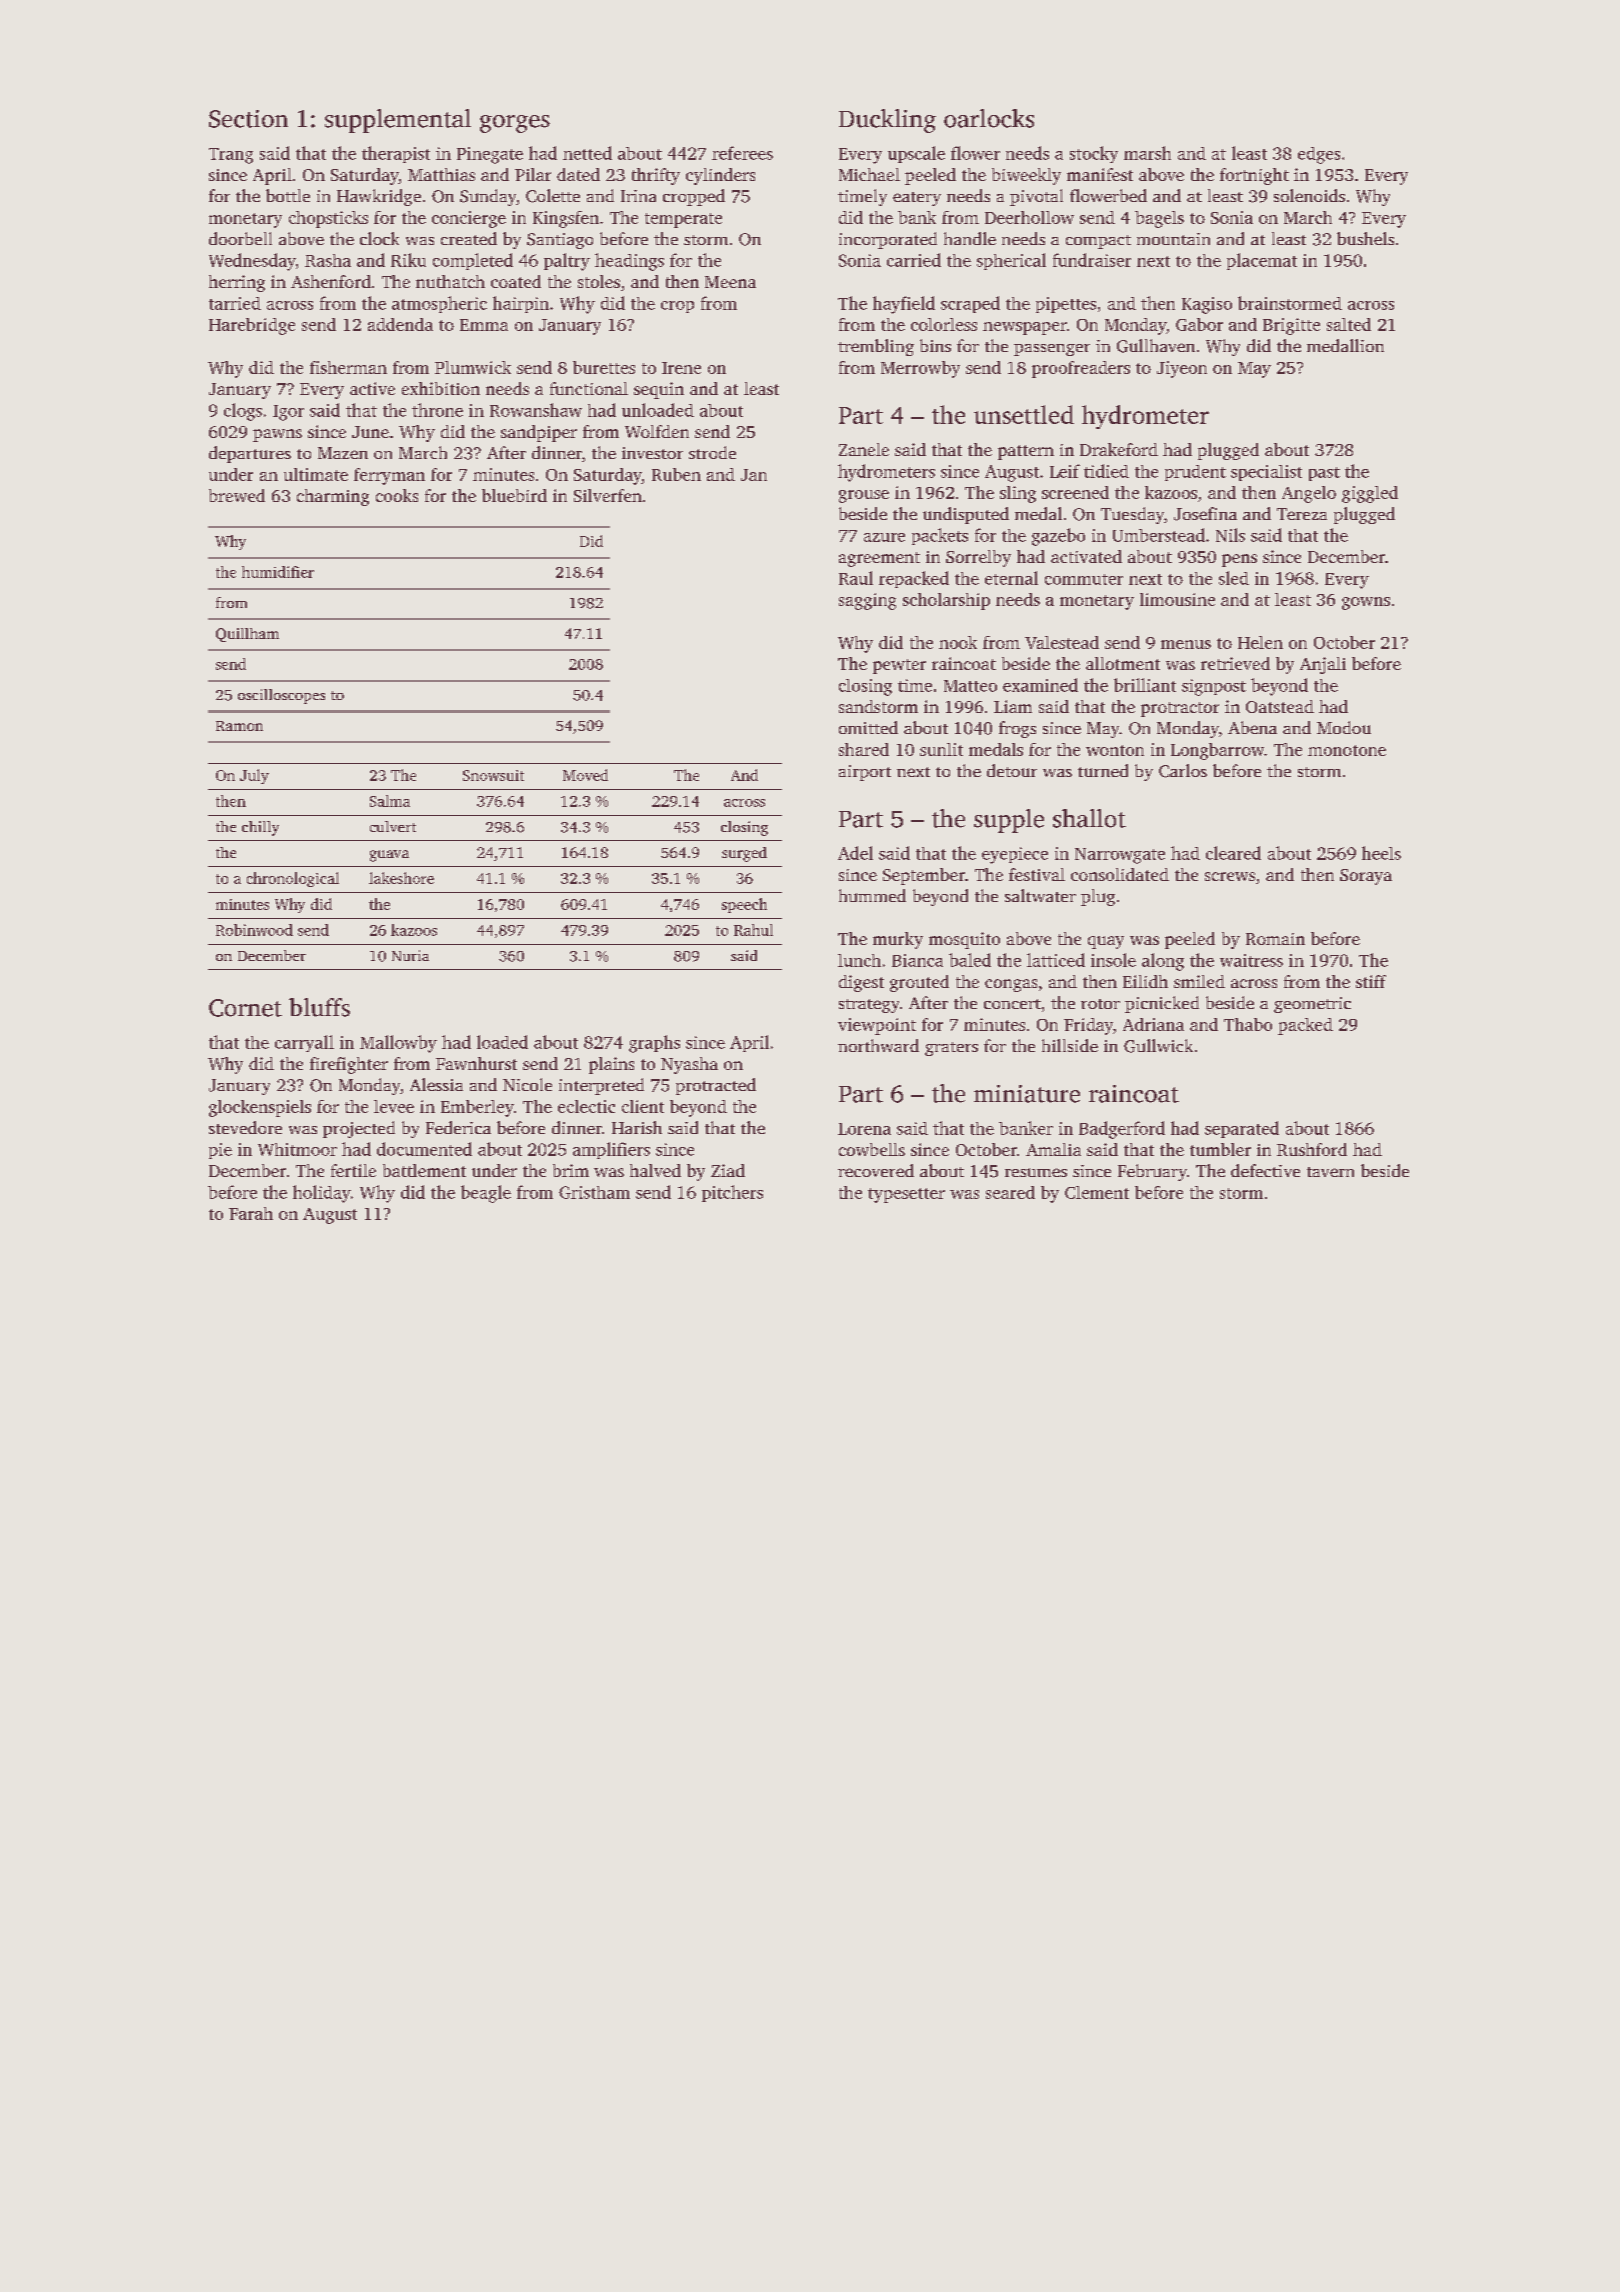  I want to click on Nuria, so click(410, 955).
